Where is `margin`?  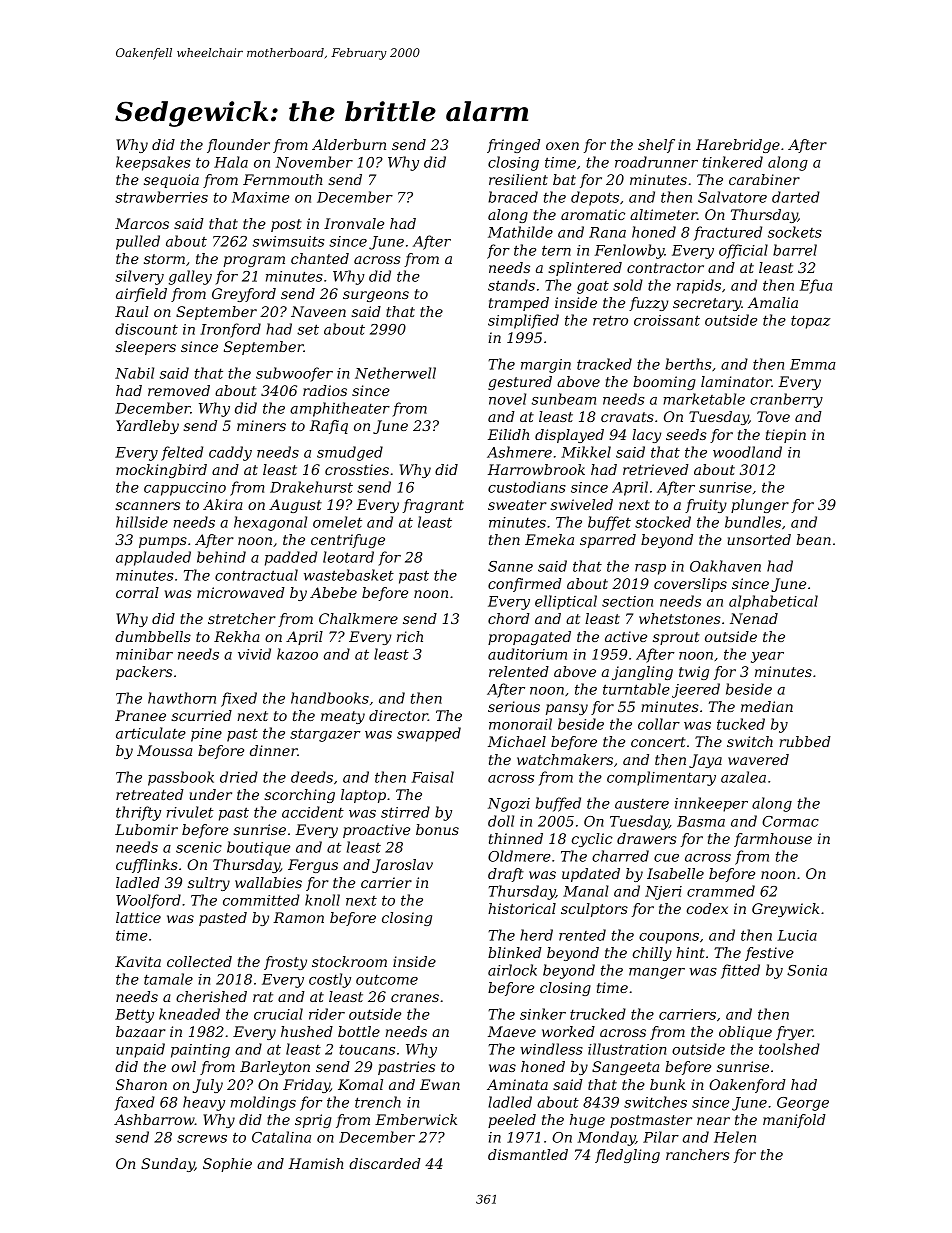 margin is located at coordinates (546, 366).
